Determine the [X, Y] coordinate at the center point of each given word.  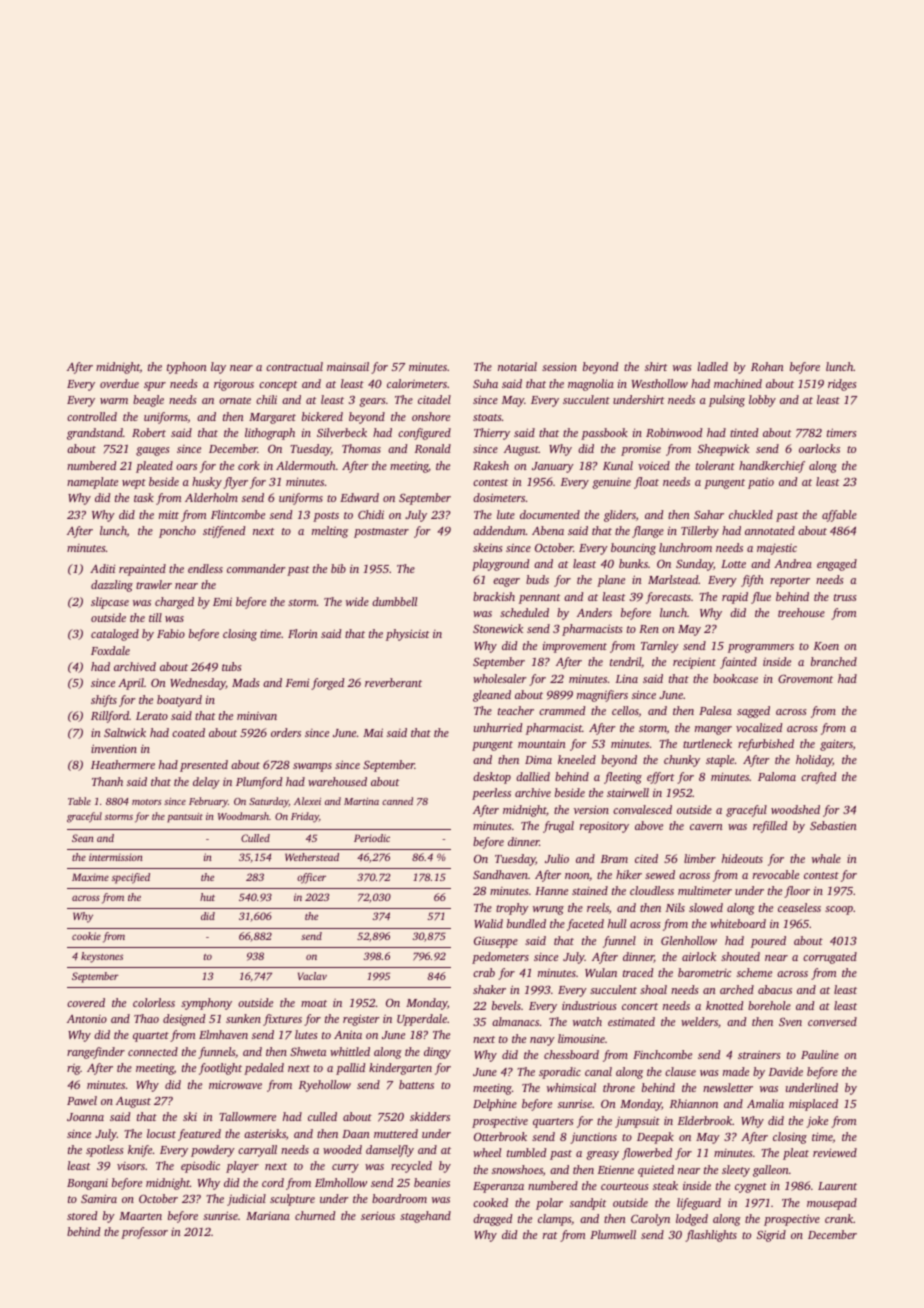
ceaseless [799, 907]
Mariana [268, 1216]
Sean [83, 838]
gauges [153, 451]
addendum [499, 530]
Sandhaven [500, 874]
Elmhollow [341, 1182]
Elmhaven [223, 1034]
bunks [633, 563]
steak [665, 1185]
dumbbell [394, 601]
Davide [786, 1071]
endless [205, 568]
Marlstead [673, 579]
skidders [430, 1116]
